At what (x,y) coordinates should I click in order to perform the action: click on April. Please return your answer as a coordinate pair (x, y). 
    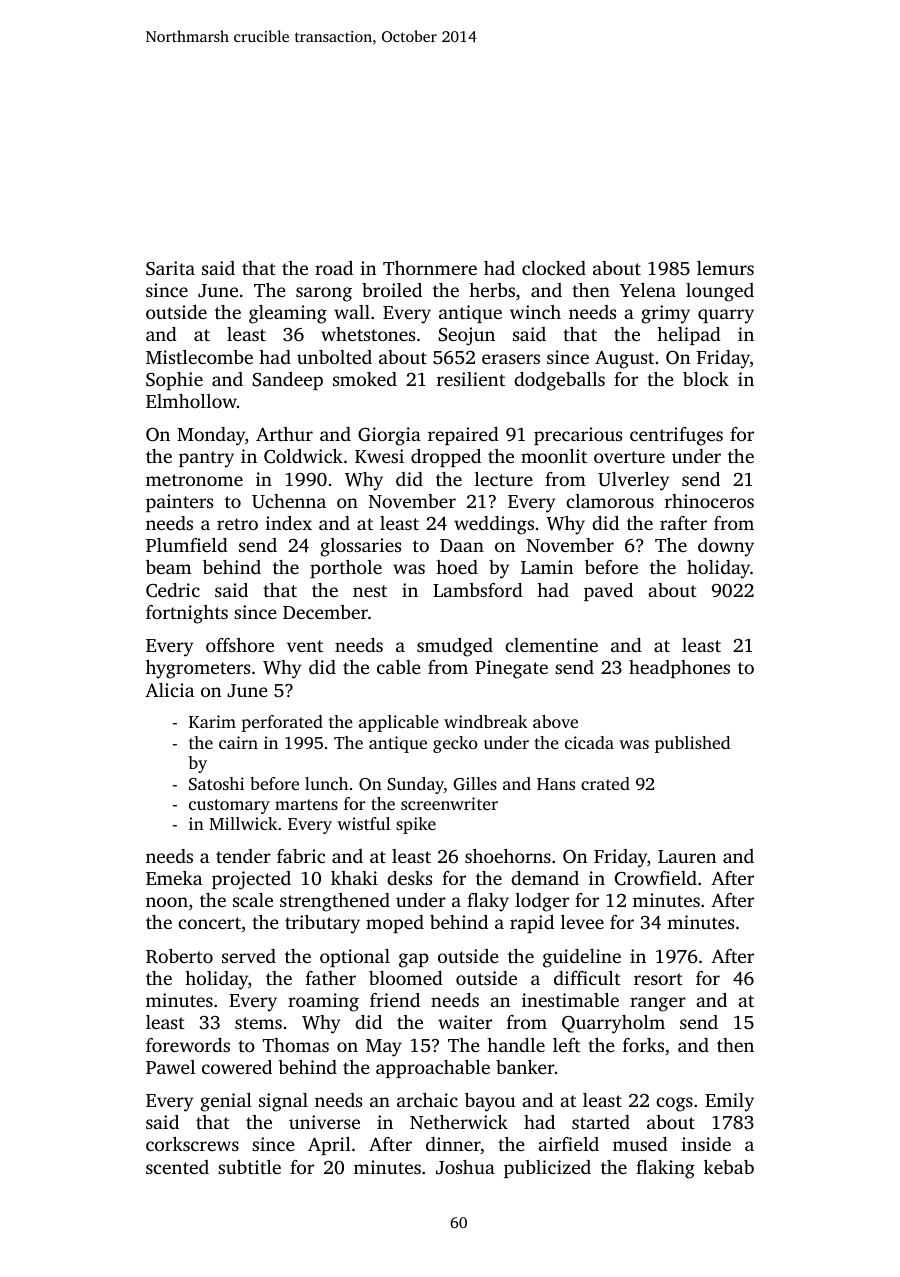
    Looking at the image, I should click on (329, 1146).
